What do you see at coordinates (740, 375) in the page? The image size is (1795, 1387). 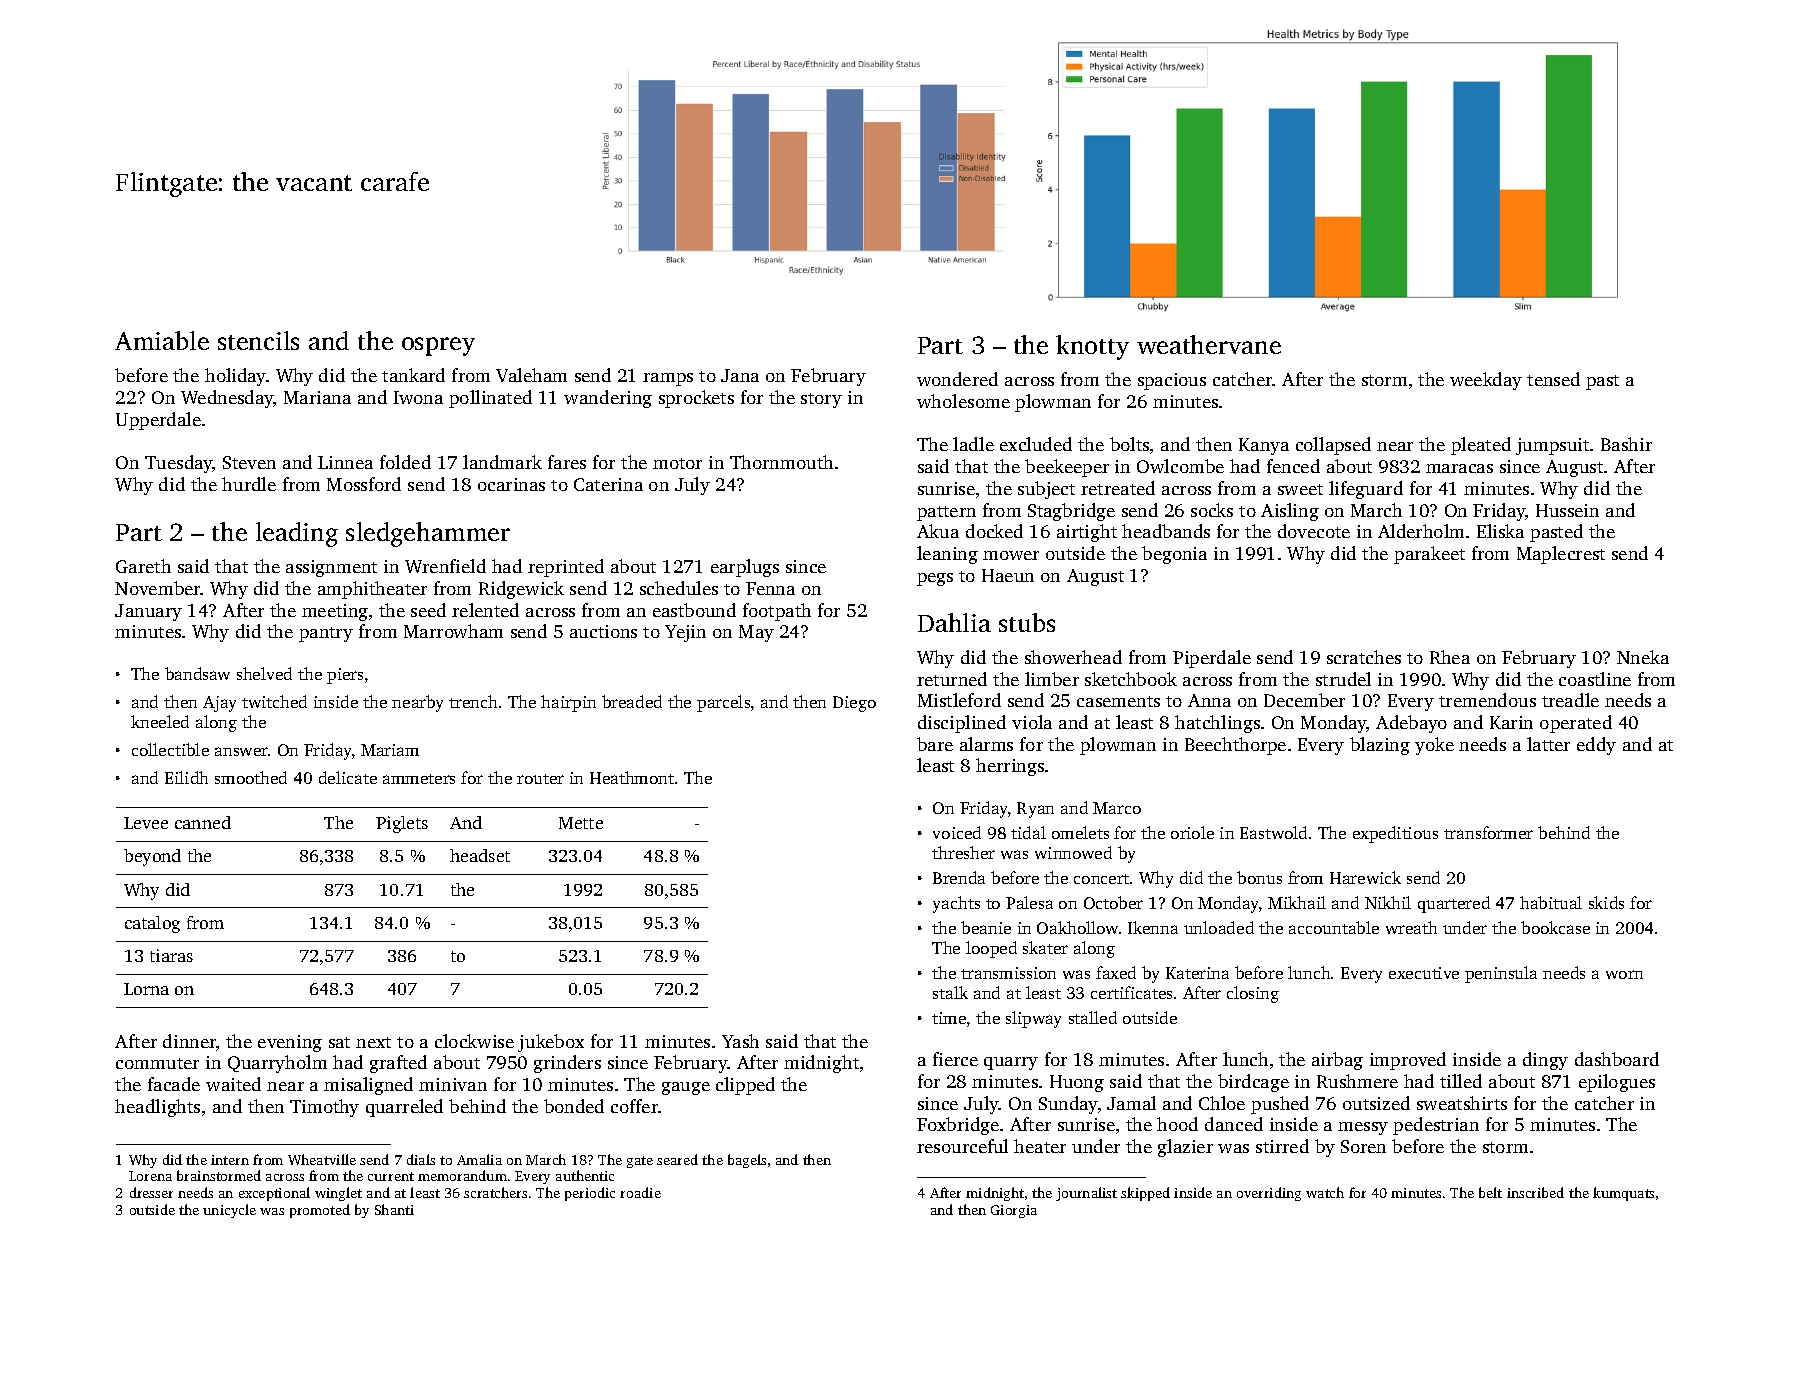 I see `Jana` at bounding box center [740, 375].
